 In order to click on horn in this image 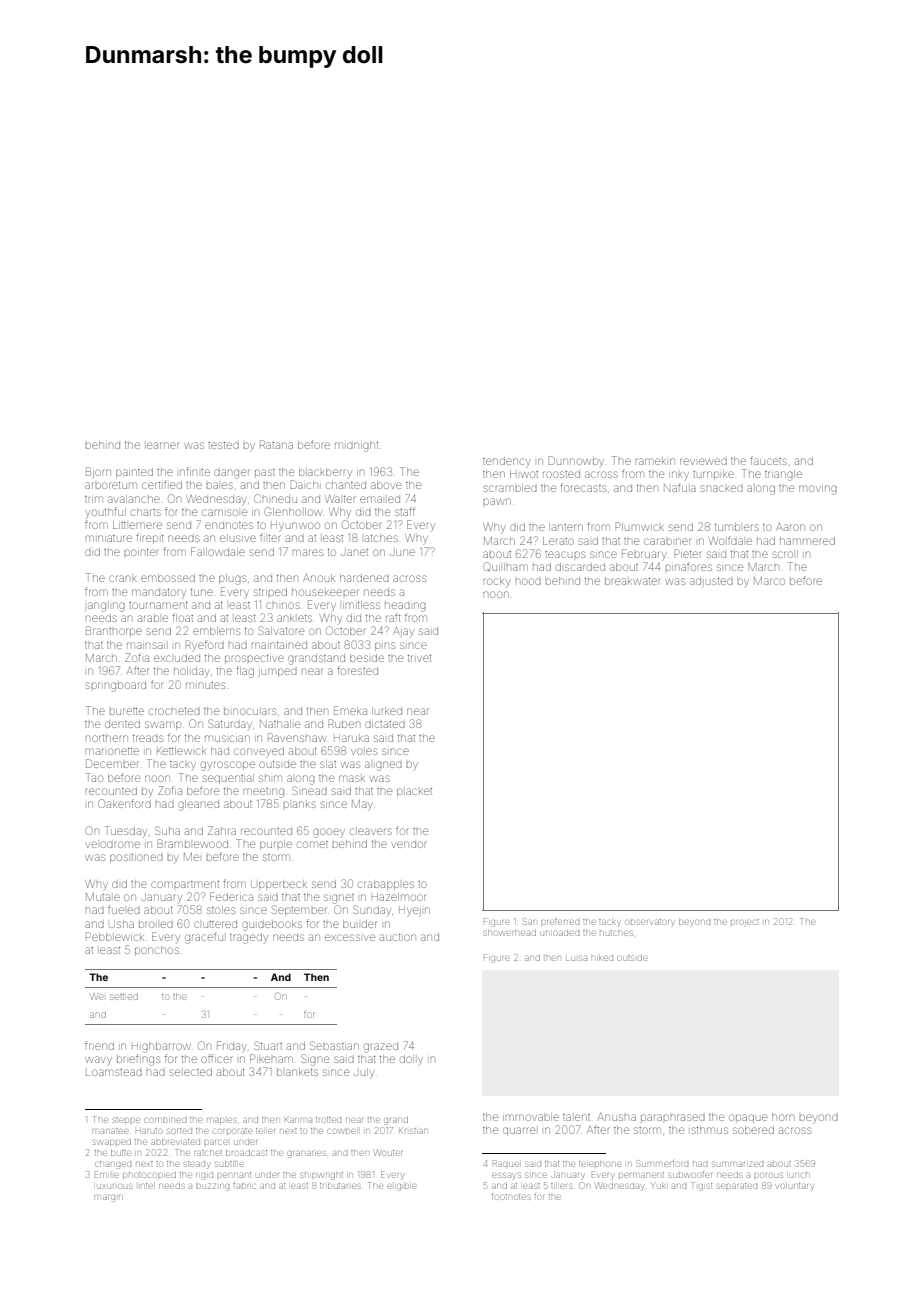, I will do `click(783, 1117)`.
